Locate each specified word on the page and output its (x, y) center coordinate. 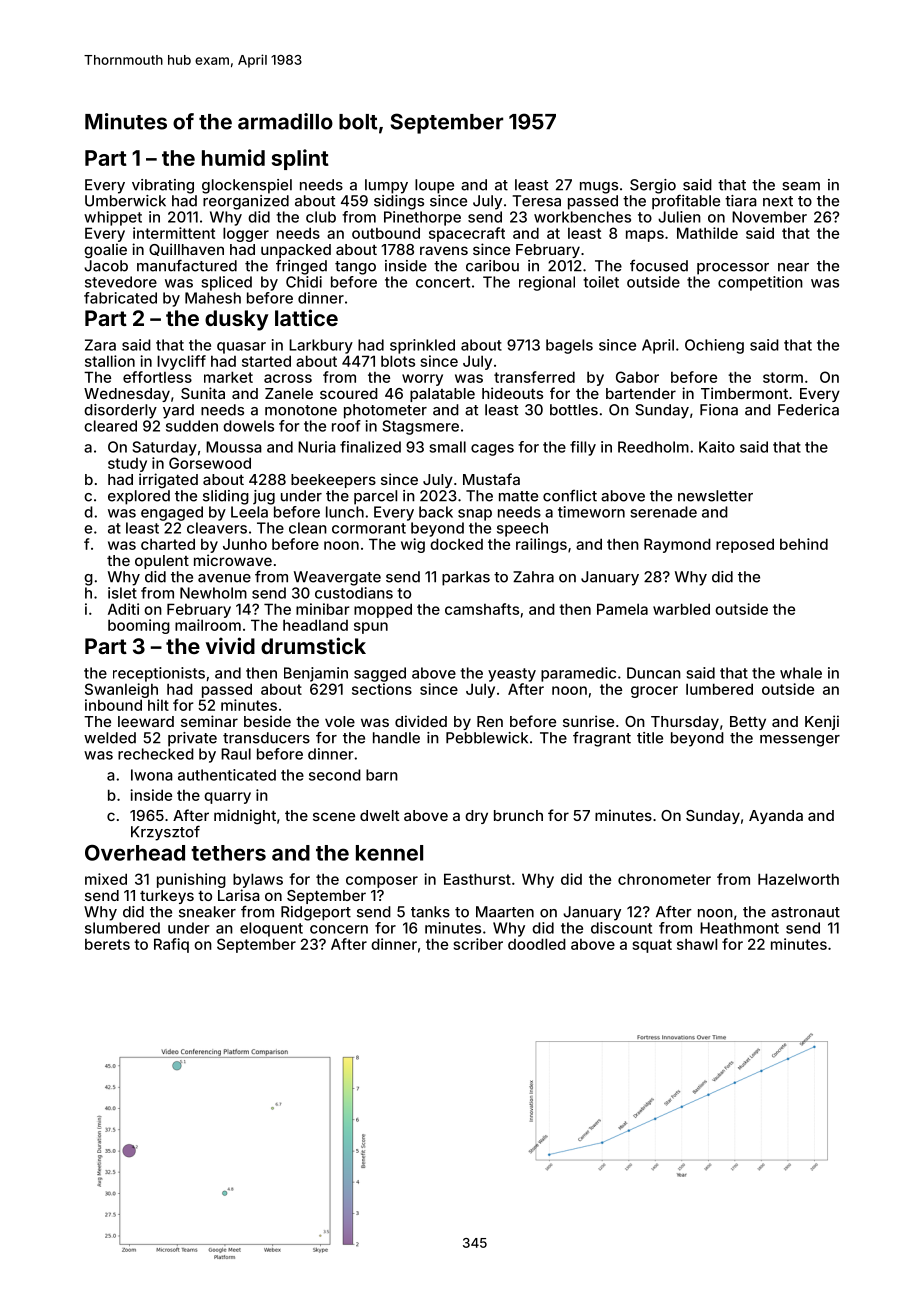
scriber (478, 944)
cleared (110, 426)
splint (300, 159)
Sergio (653, 186)
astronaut (805, 912)
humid (233, 157)
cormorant (369, 528)
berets (107, 944)
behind (804, 544)
